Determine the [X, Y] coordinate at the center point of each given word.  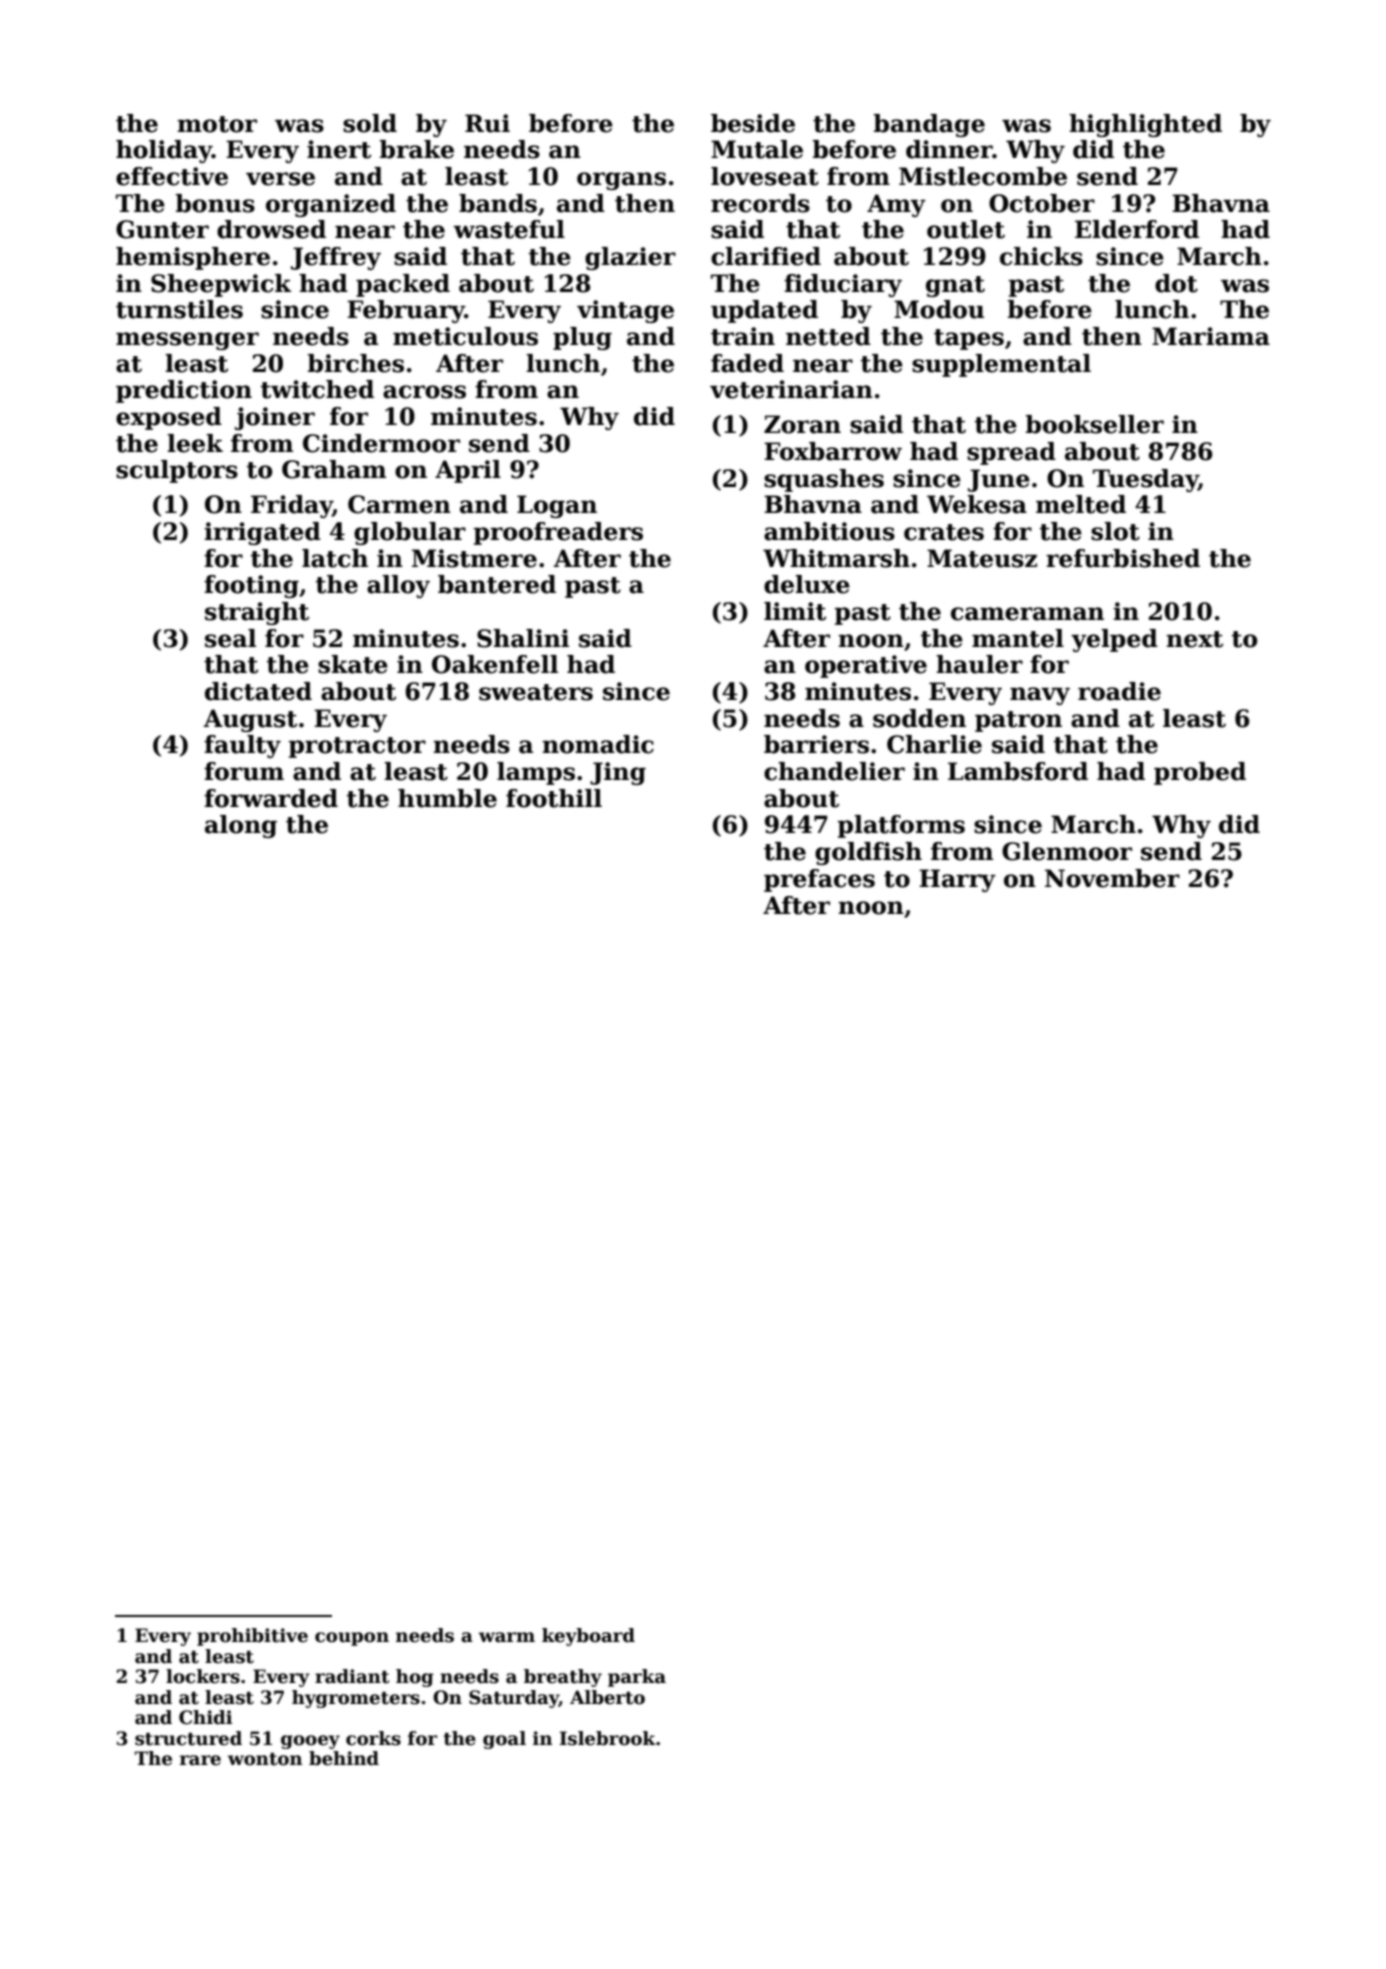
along [241, 826]
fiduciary [843, 285]
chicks [1041, 256]
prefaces [819, 880]
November [1112, 878]
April [468, 471]
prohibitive [252, 1637]
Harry [957, 880]
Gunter [162, 229]
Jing [618, 773]
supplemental [1001, 365]
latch [335, 558]
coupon [352, 1639]
